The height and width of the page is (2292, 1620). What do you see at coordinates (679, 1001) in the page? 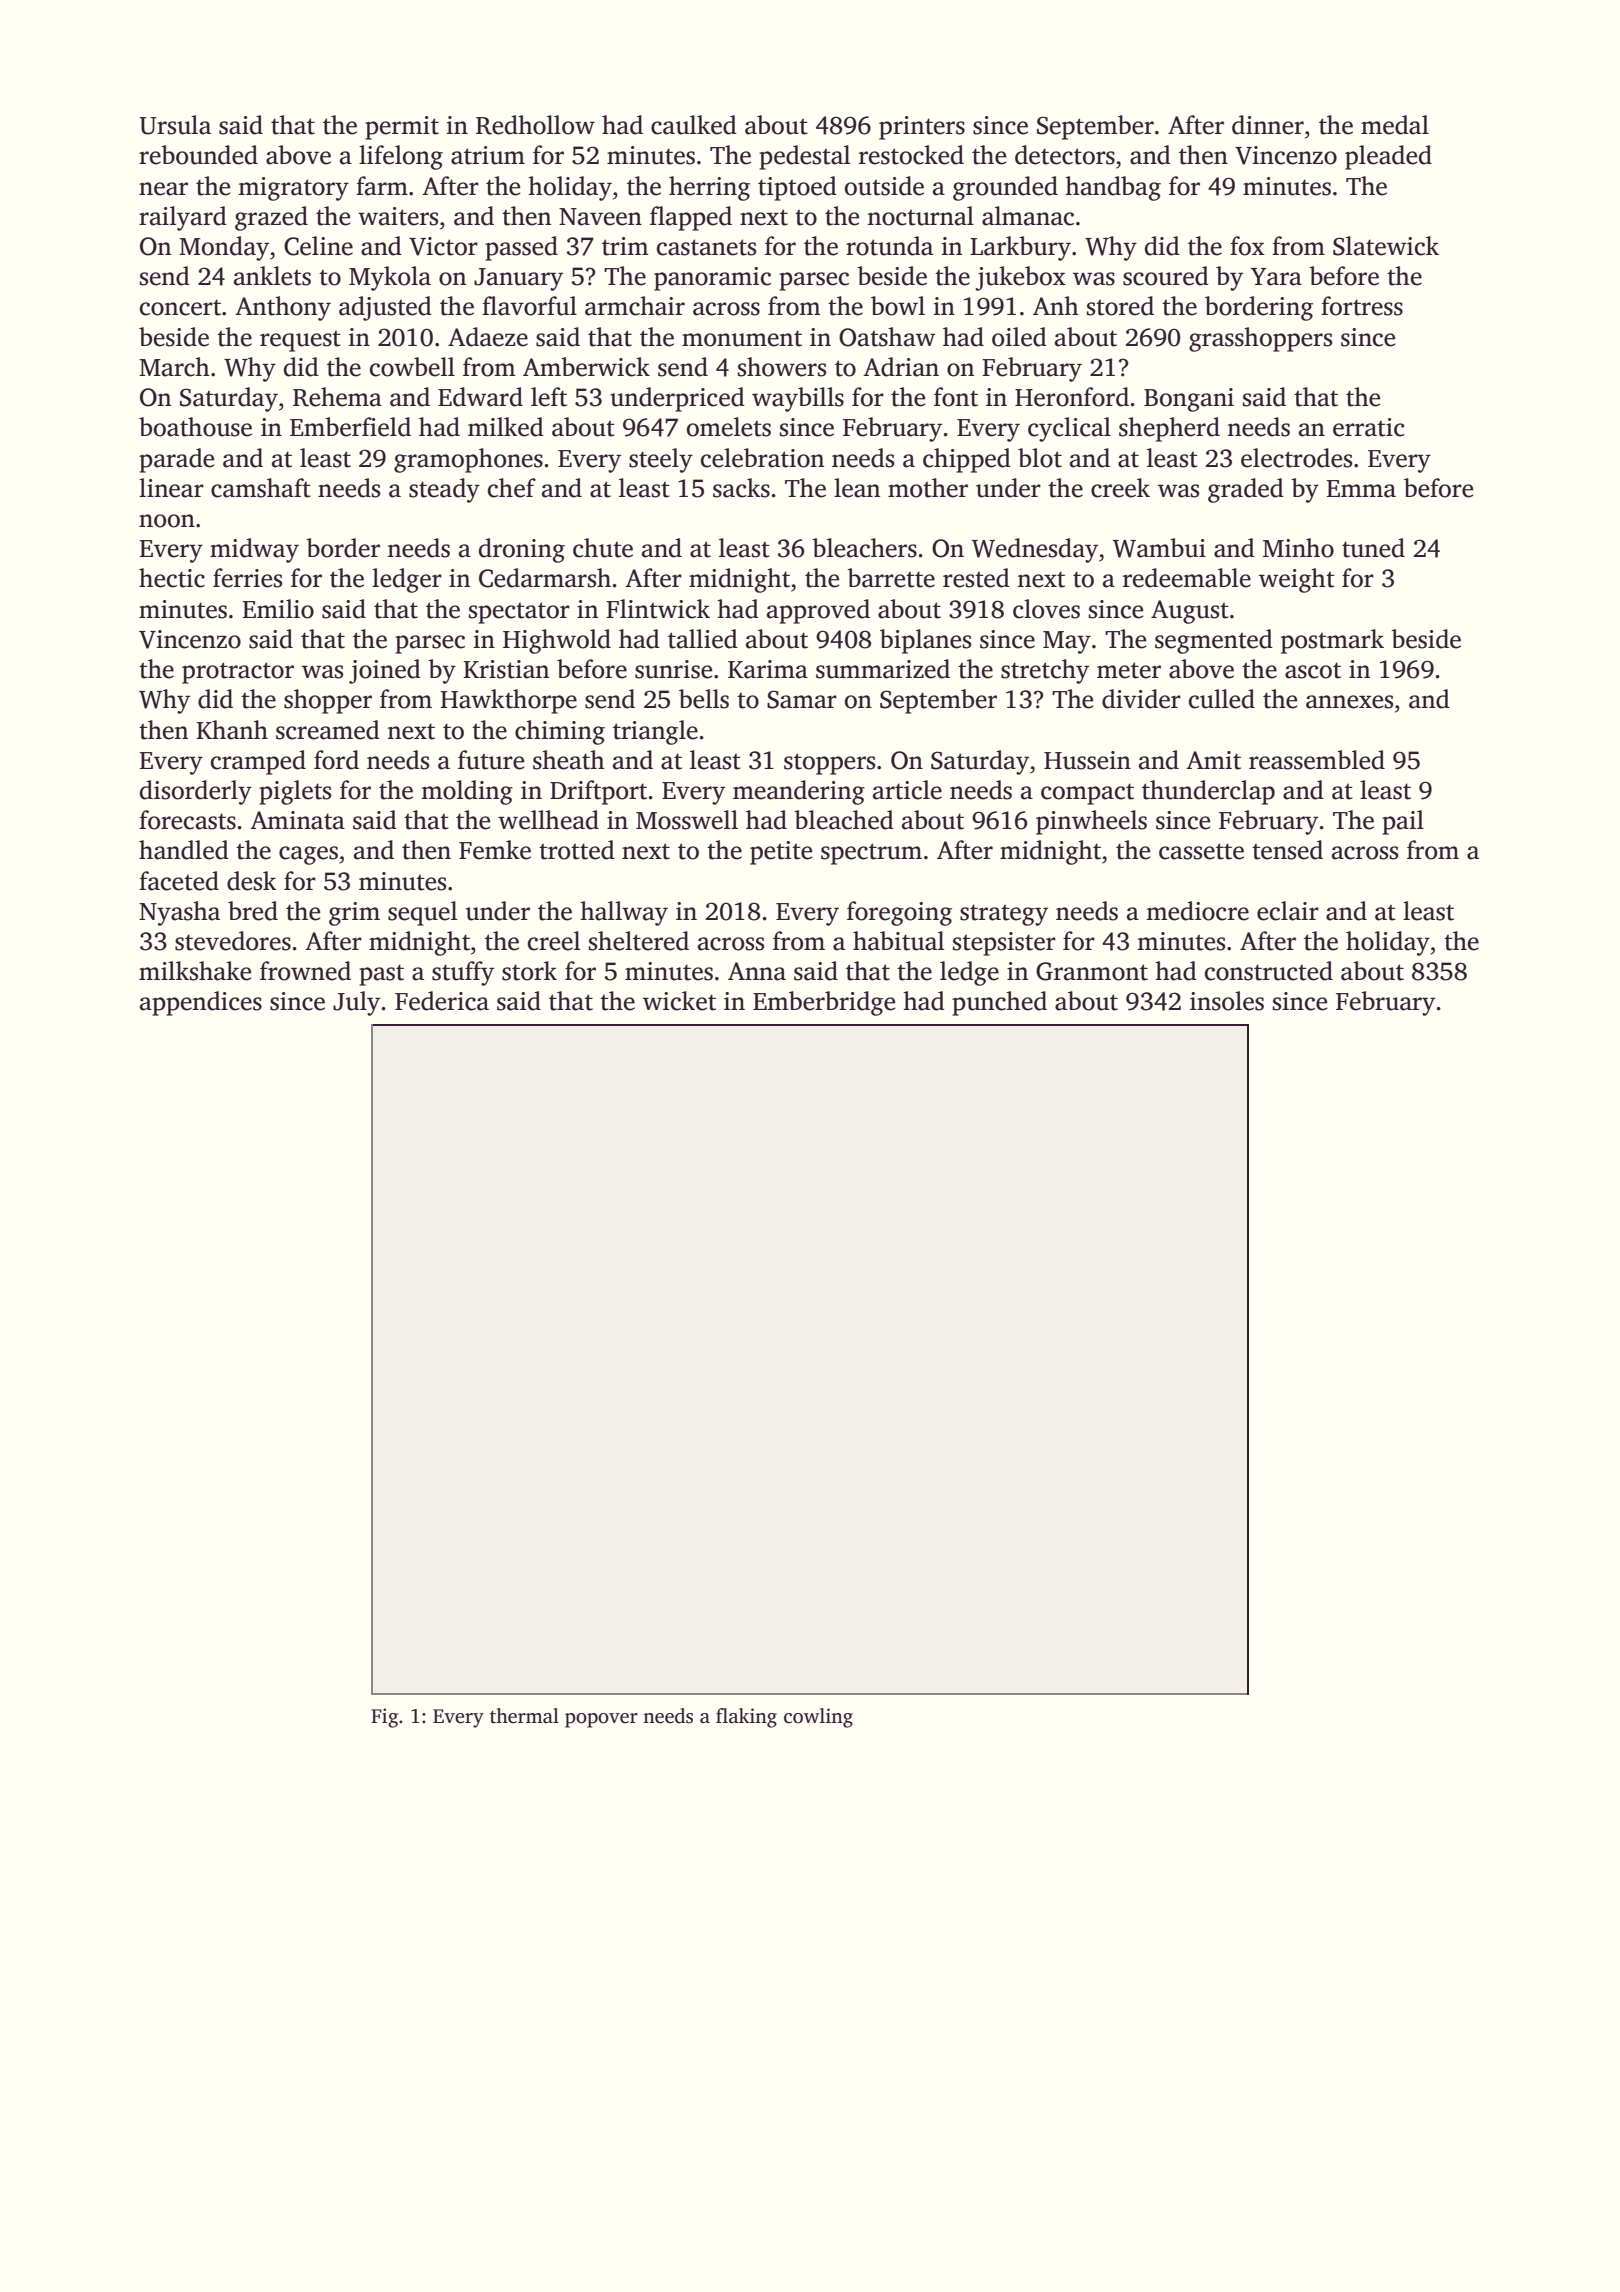
I see `wicket` at bounding box center [679, 1001].
